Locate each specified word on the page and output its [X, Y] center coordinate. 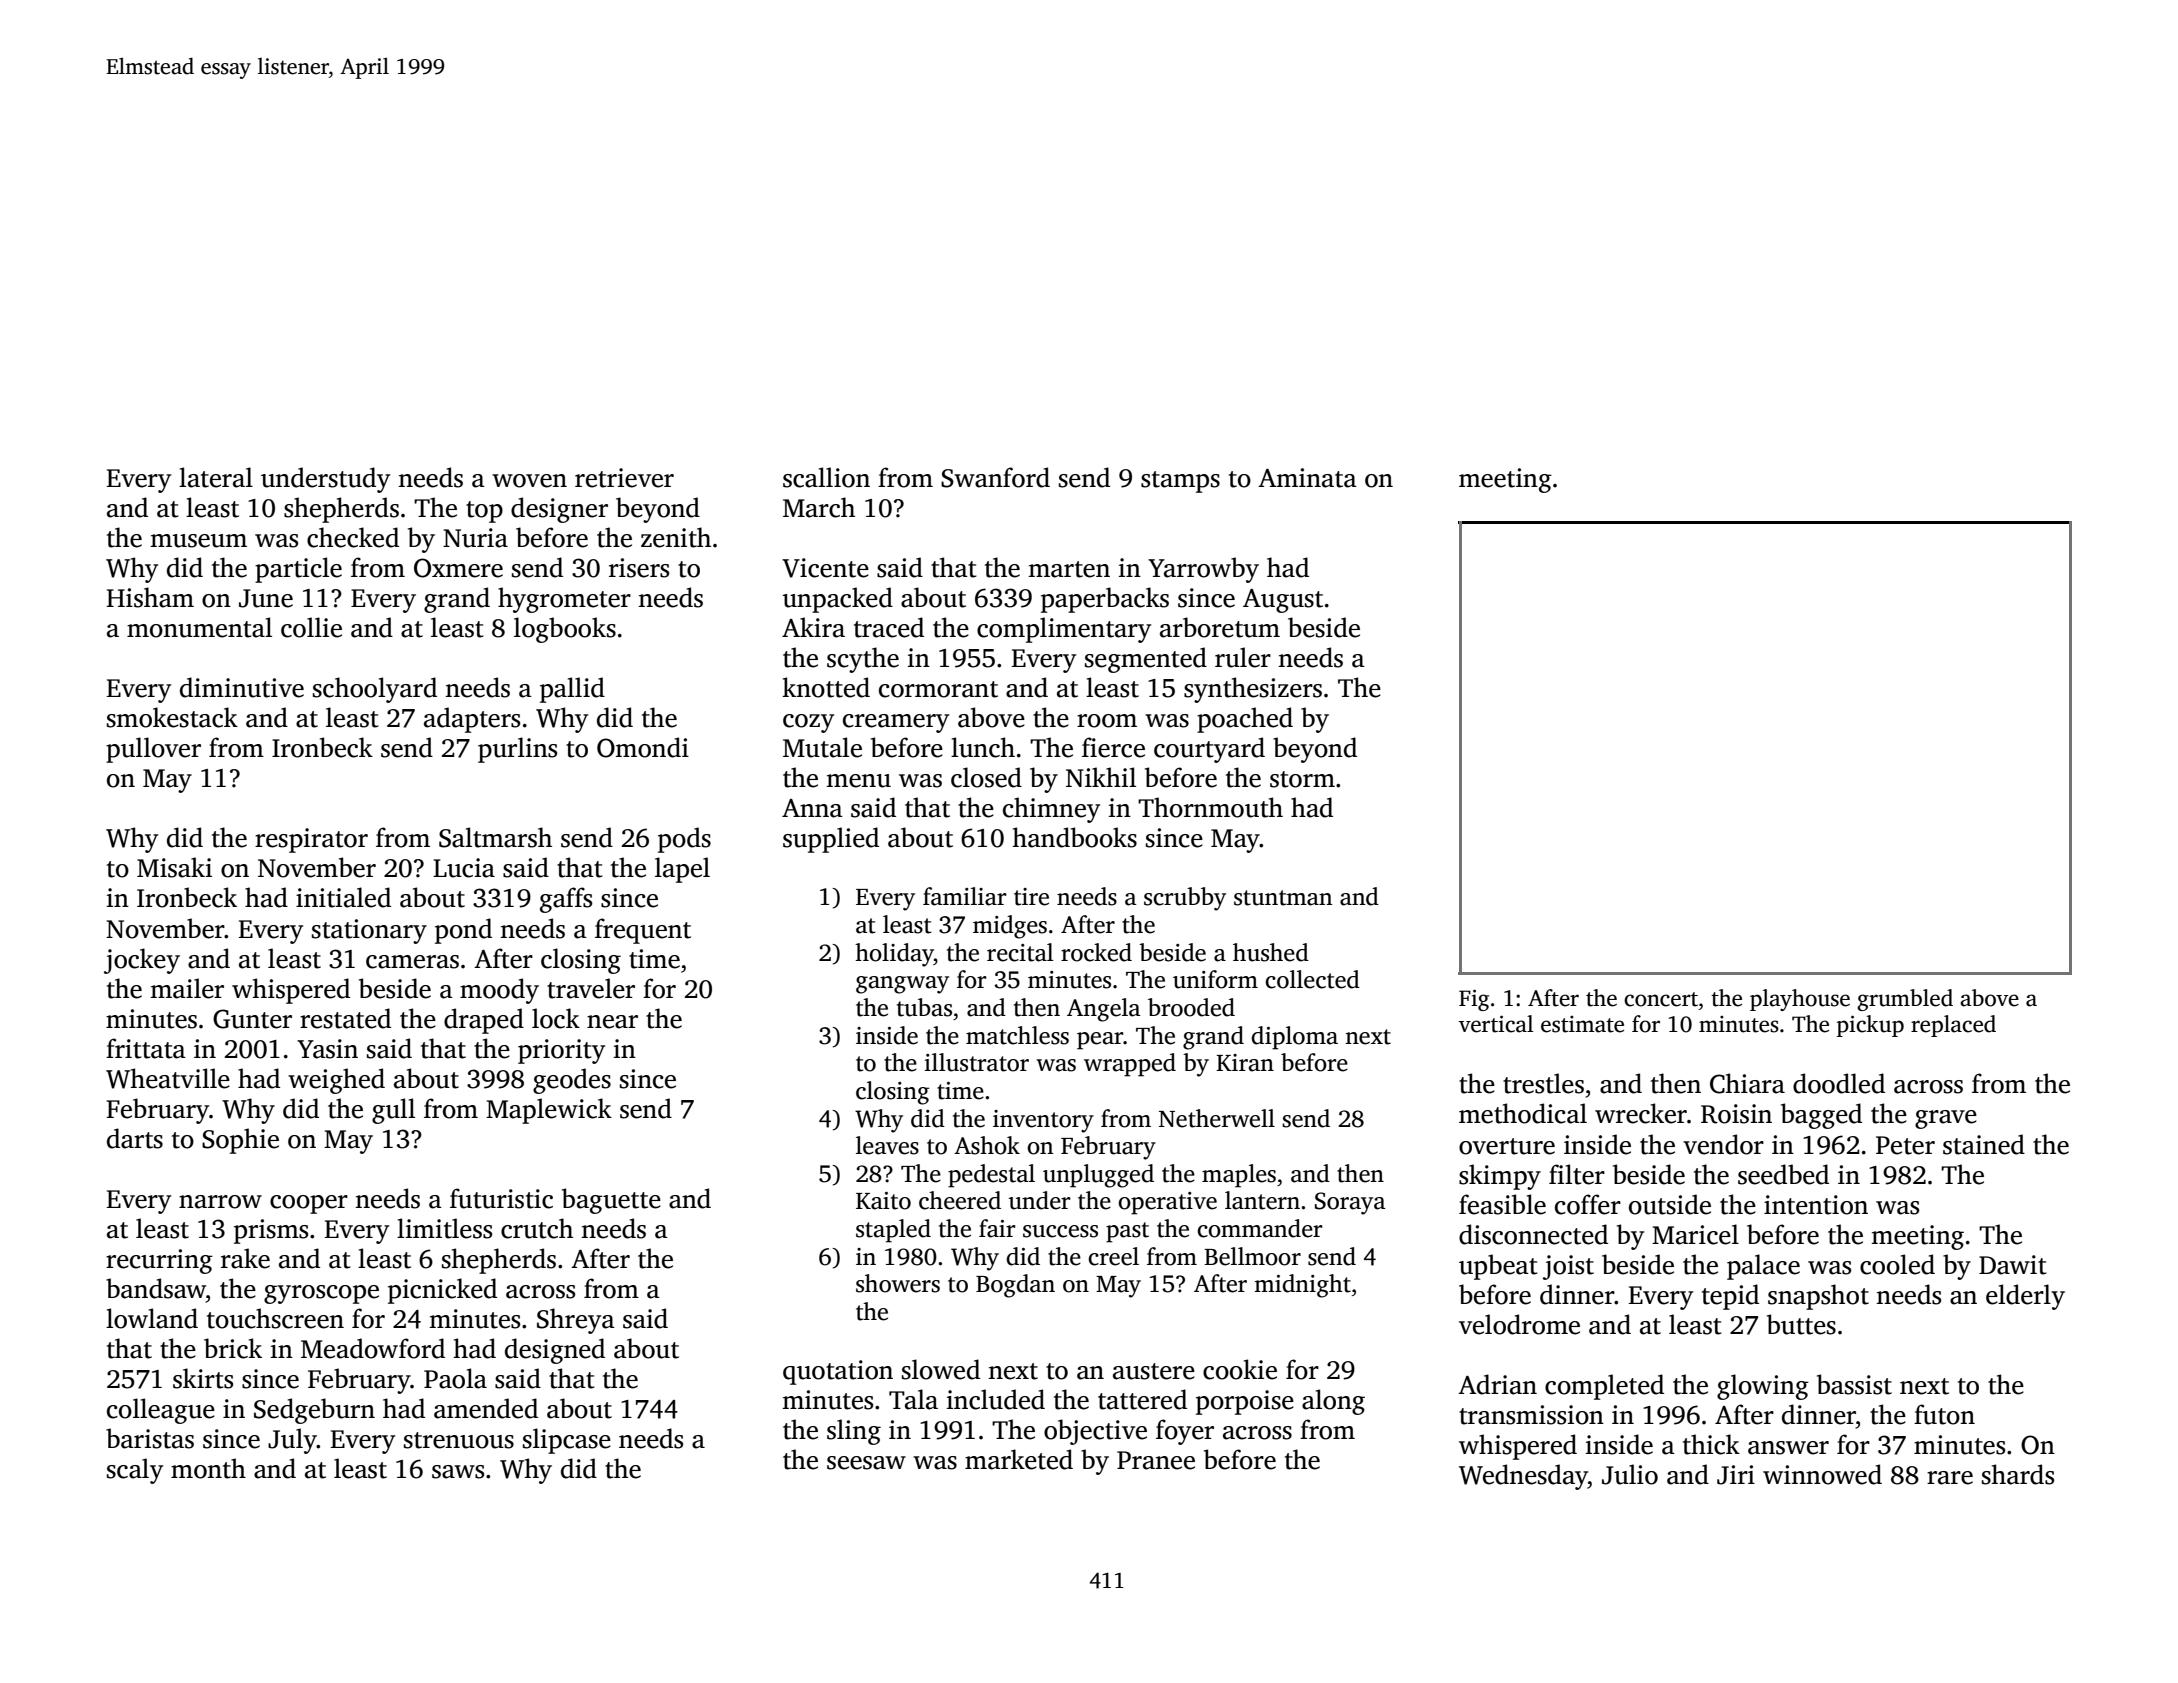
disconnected [1533, 1234]
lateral [216, 477]
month [208, 1468]
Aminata [1307, 478]
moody [499, 991]
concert [1661, 999]
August [1283, 601]
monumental [199, 627]
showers [898, 1283]
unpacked [838, 600]
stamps [1180, 482]
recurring [159, 1261]
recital [1020, 952]
